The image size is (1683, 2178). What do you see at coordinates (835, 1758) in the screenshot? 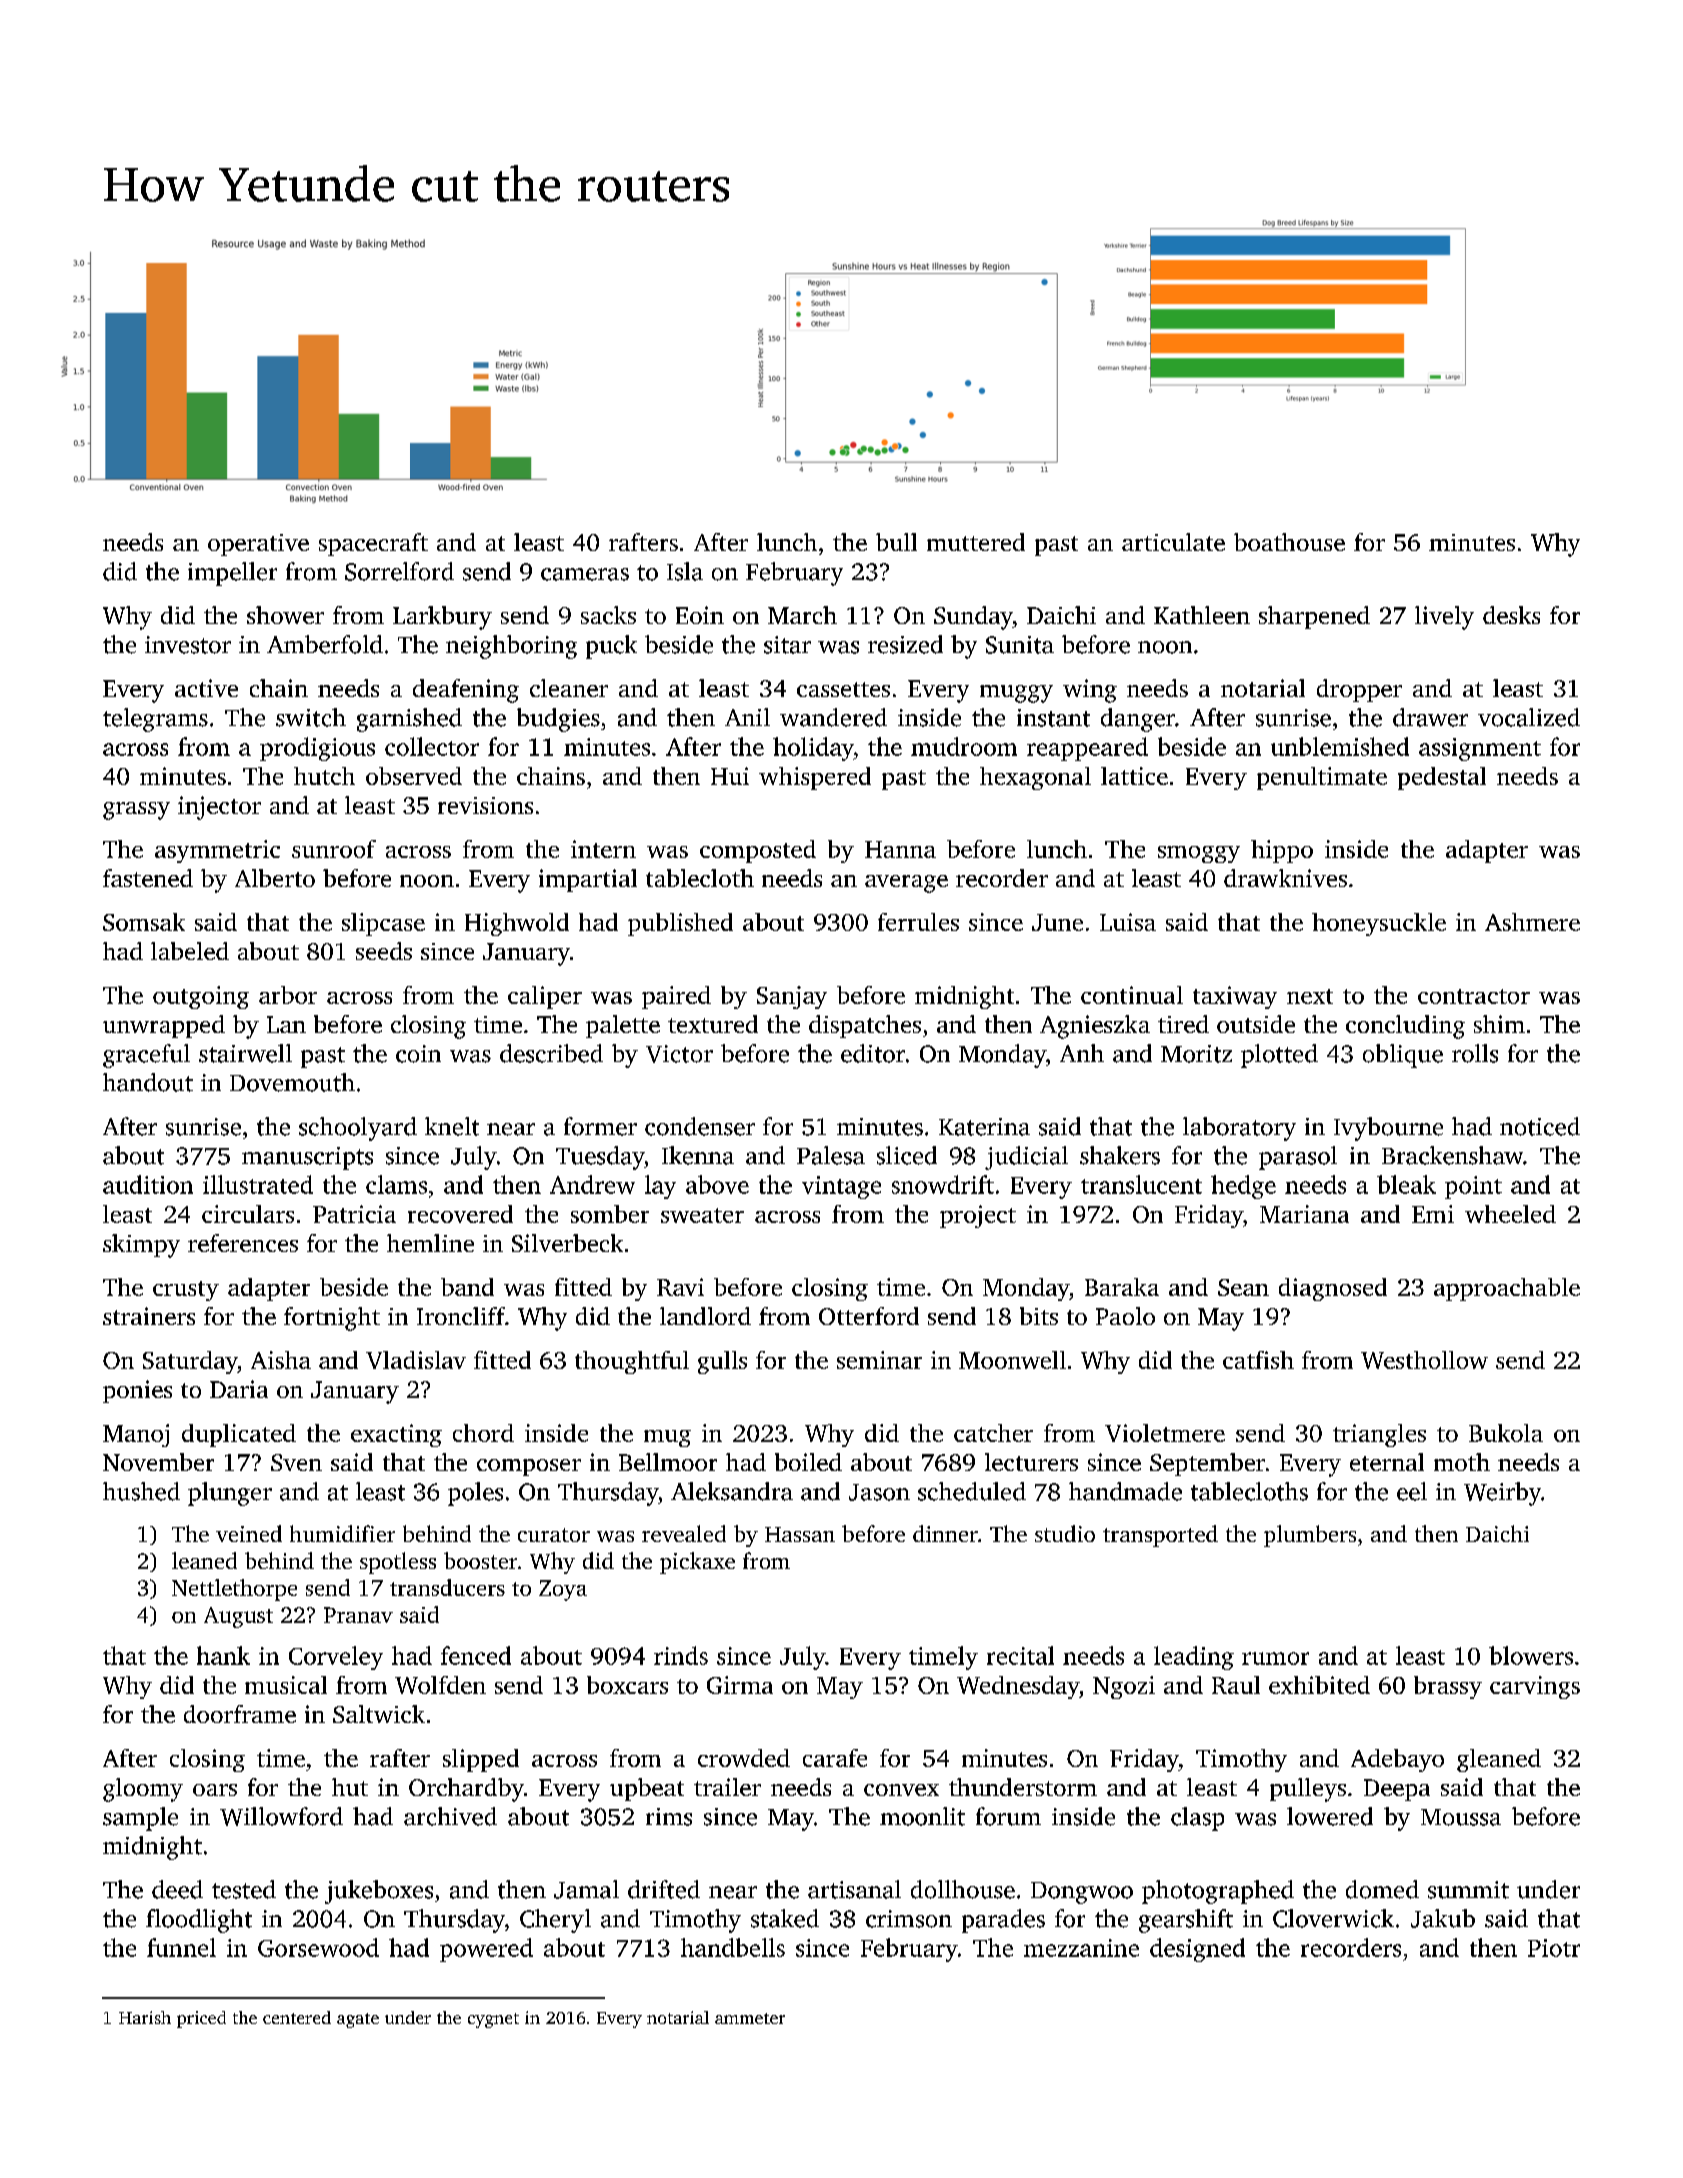
I see `carafe` at bounding box center [835, 1758].
